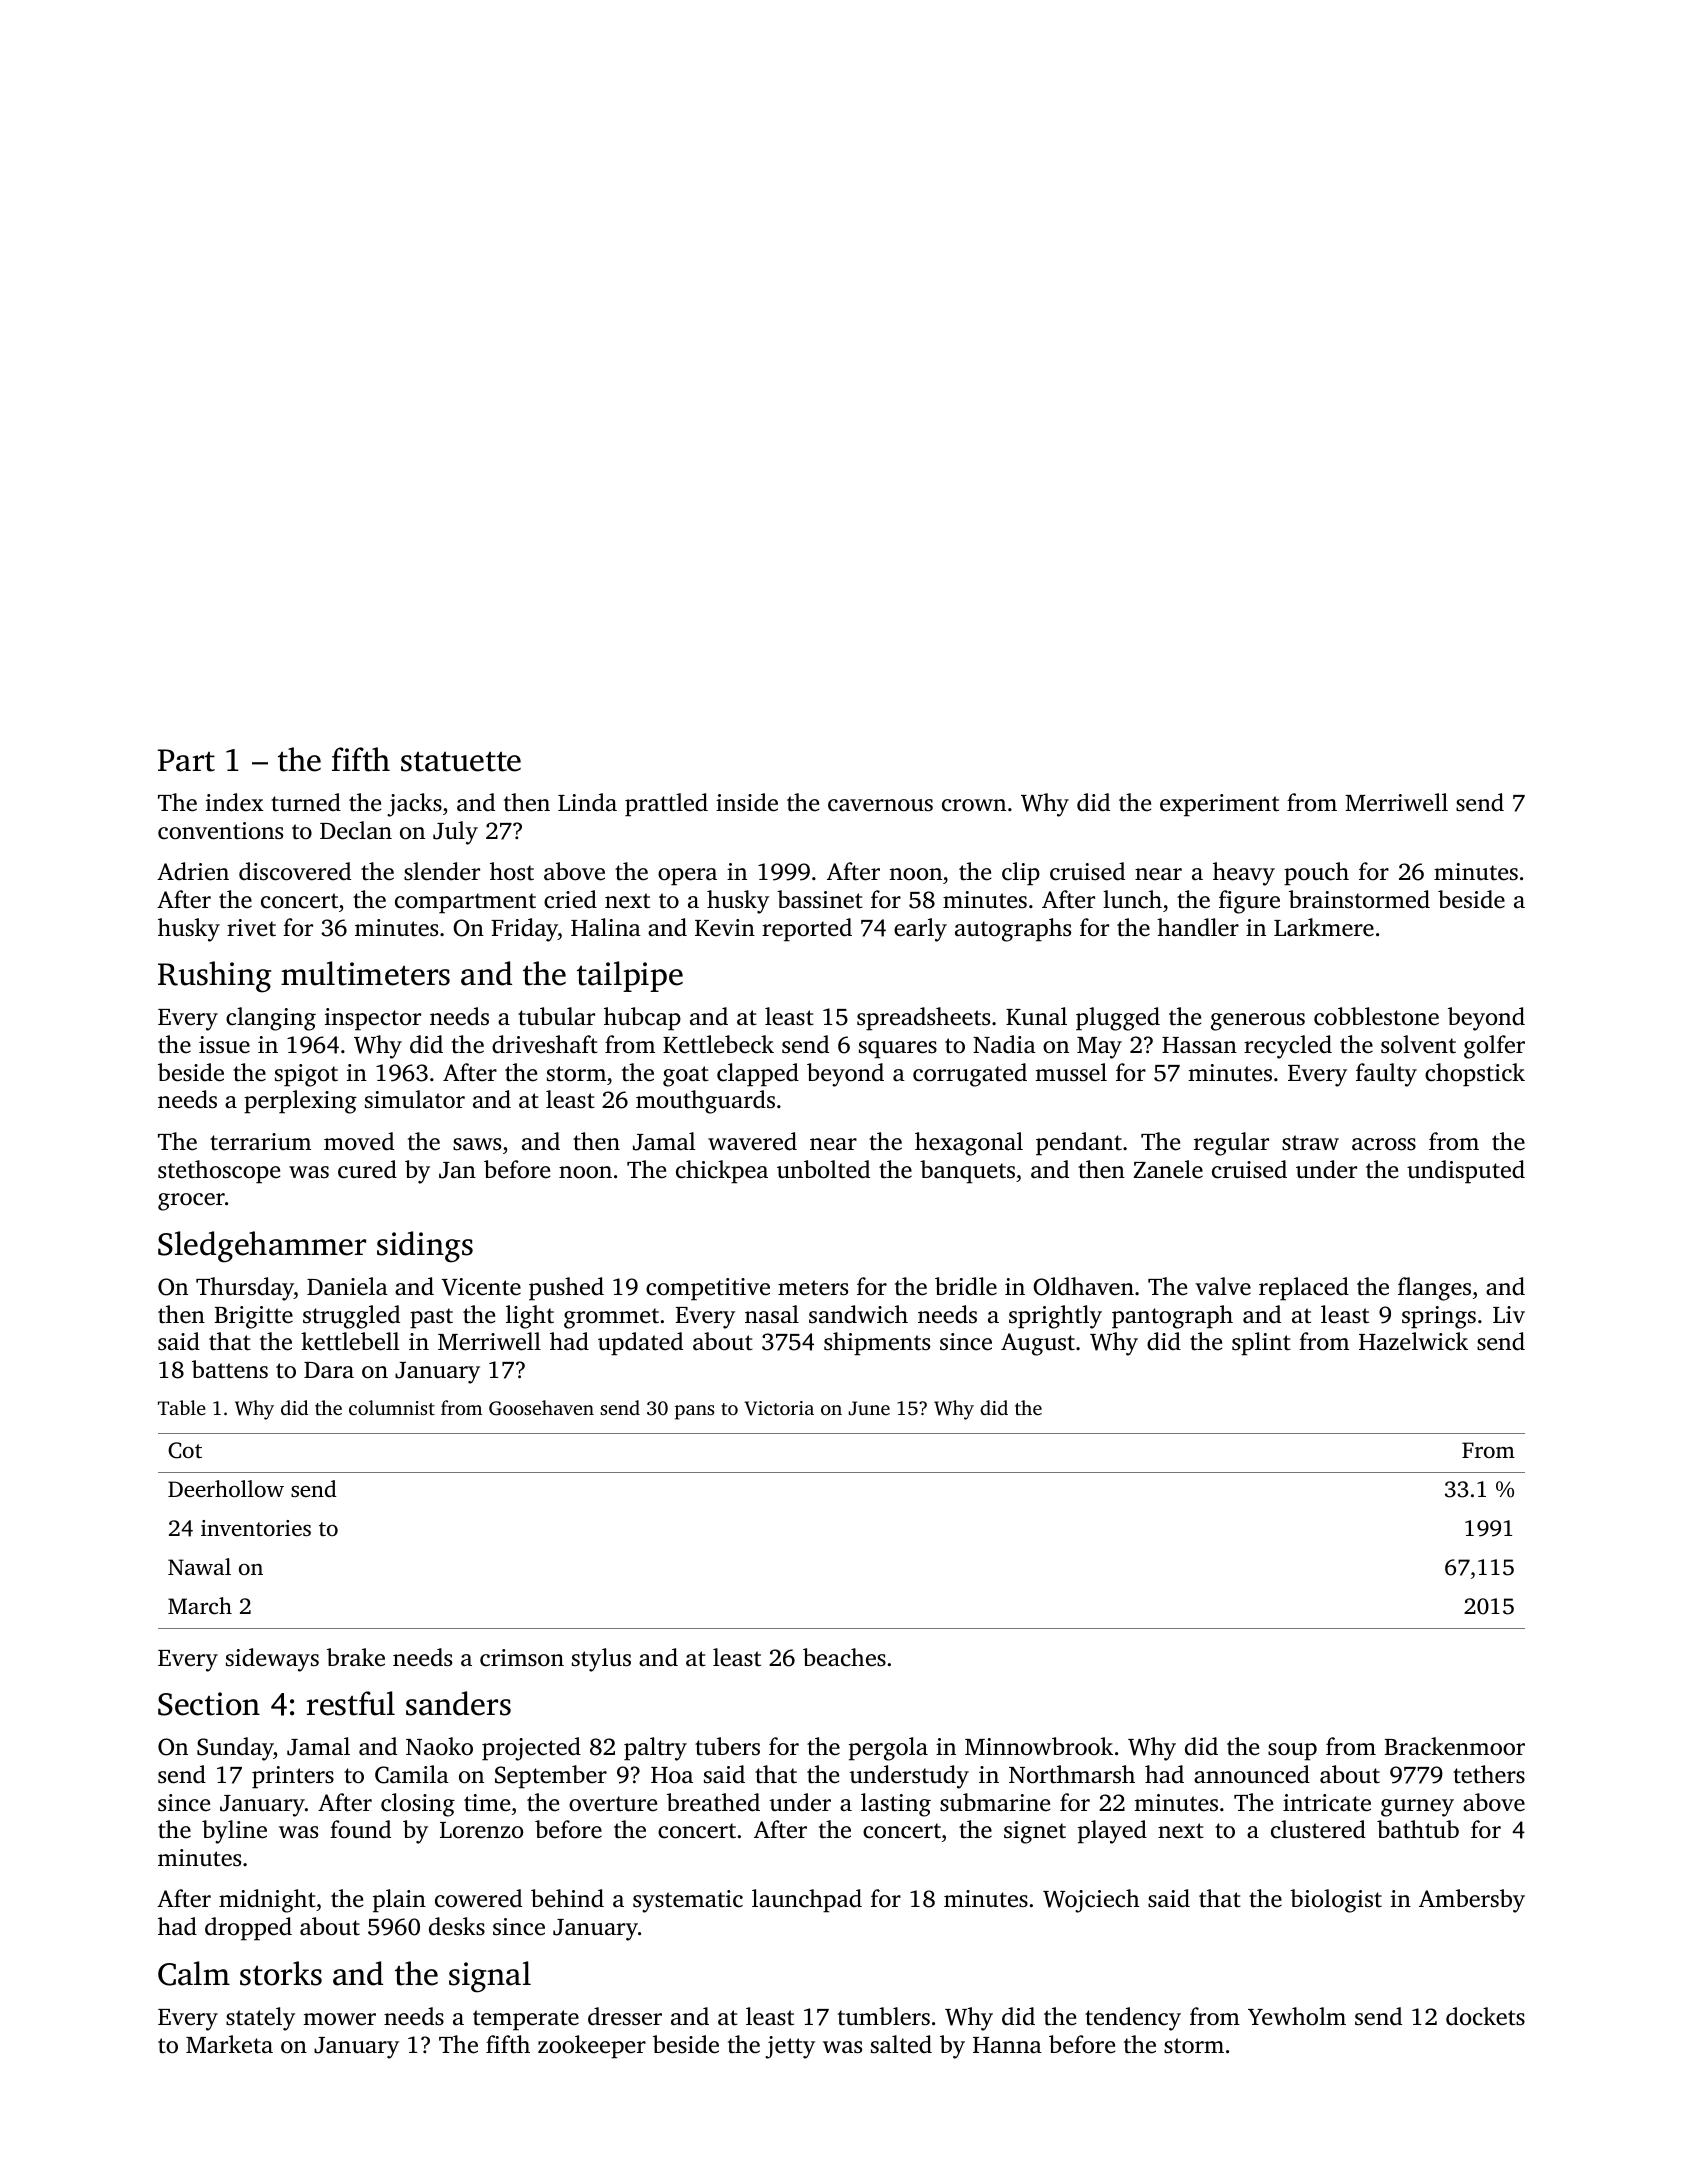  What do you see at coordinates (512, 871) in the screenshot?
I see `host` at bounding box center [512, 871].
